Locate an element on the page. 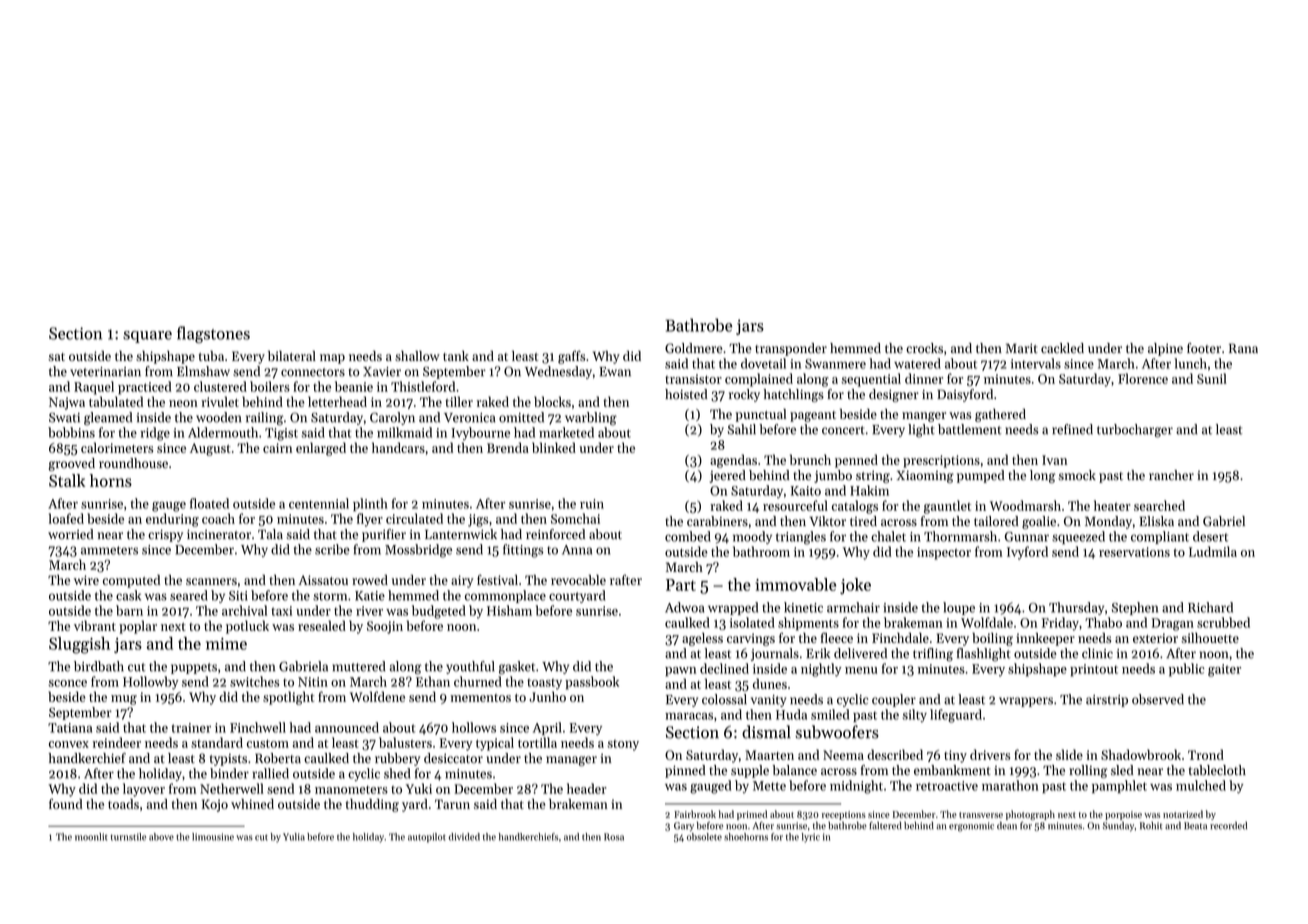  transponder is located at coordinates (791, 349).
